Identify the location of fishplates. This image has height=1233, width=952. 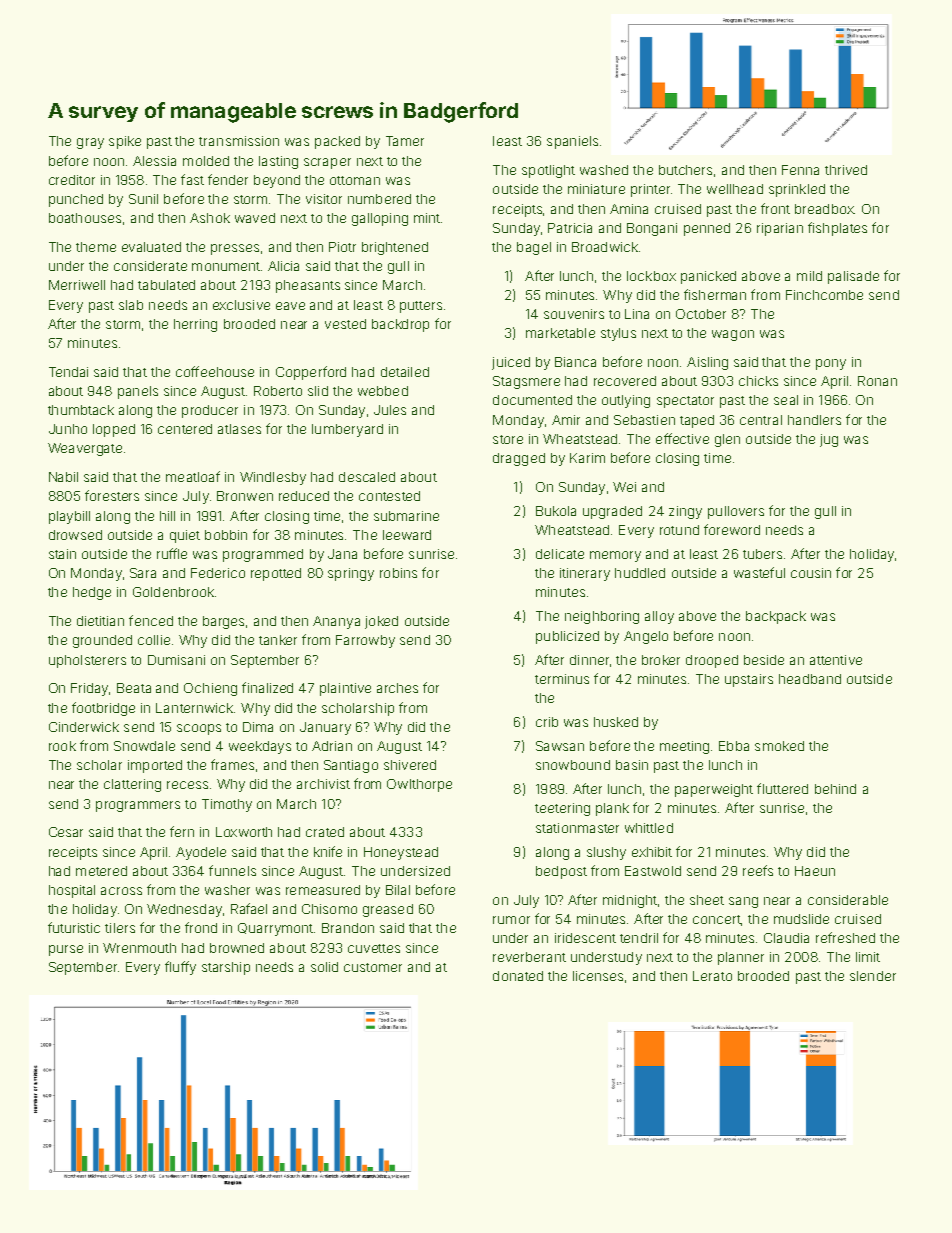
(837, 229).
